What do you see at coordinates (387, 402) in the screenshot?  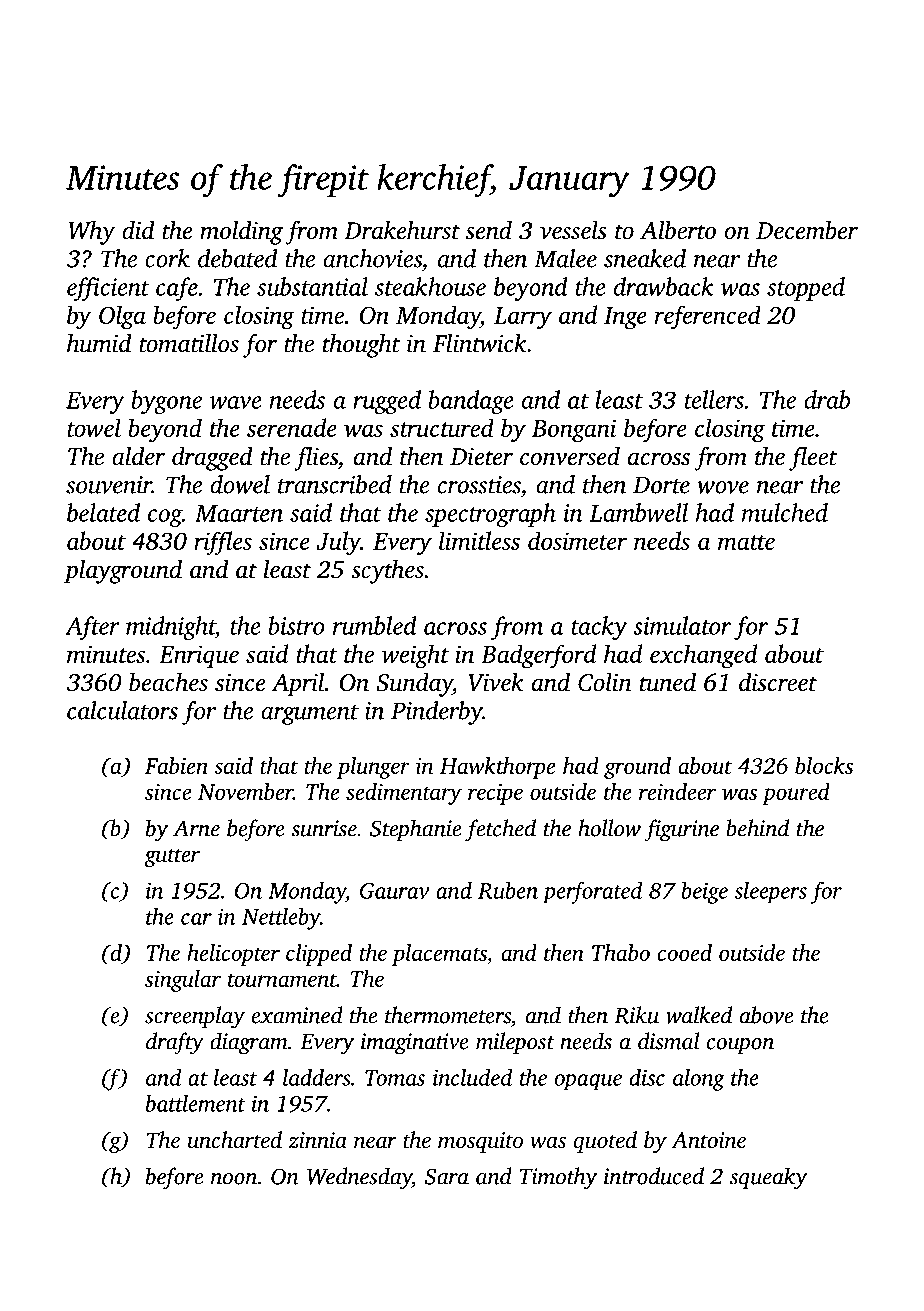 I see `rugged` at bounding box center [387, 402].
